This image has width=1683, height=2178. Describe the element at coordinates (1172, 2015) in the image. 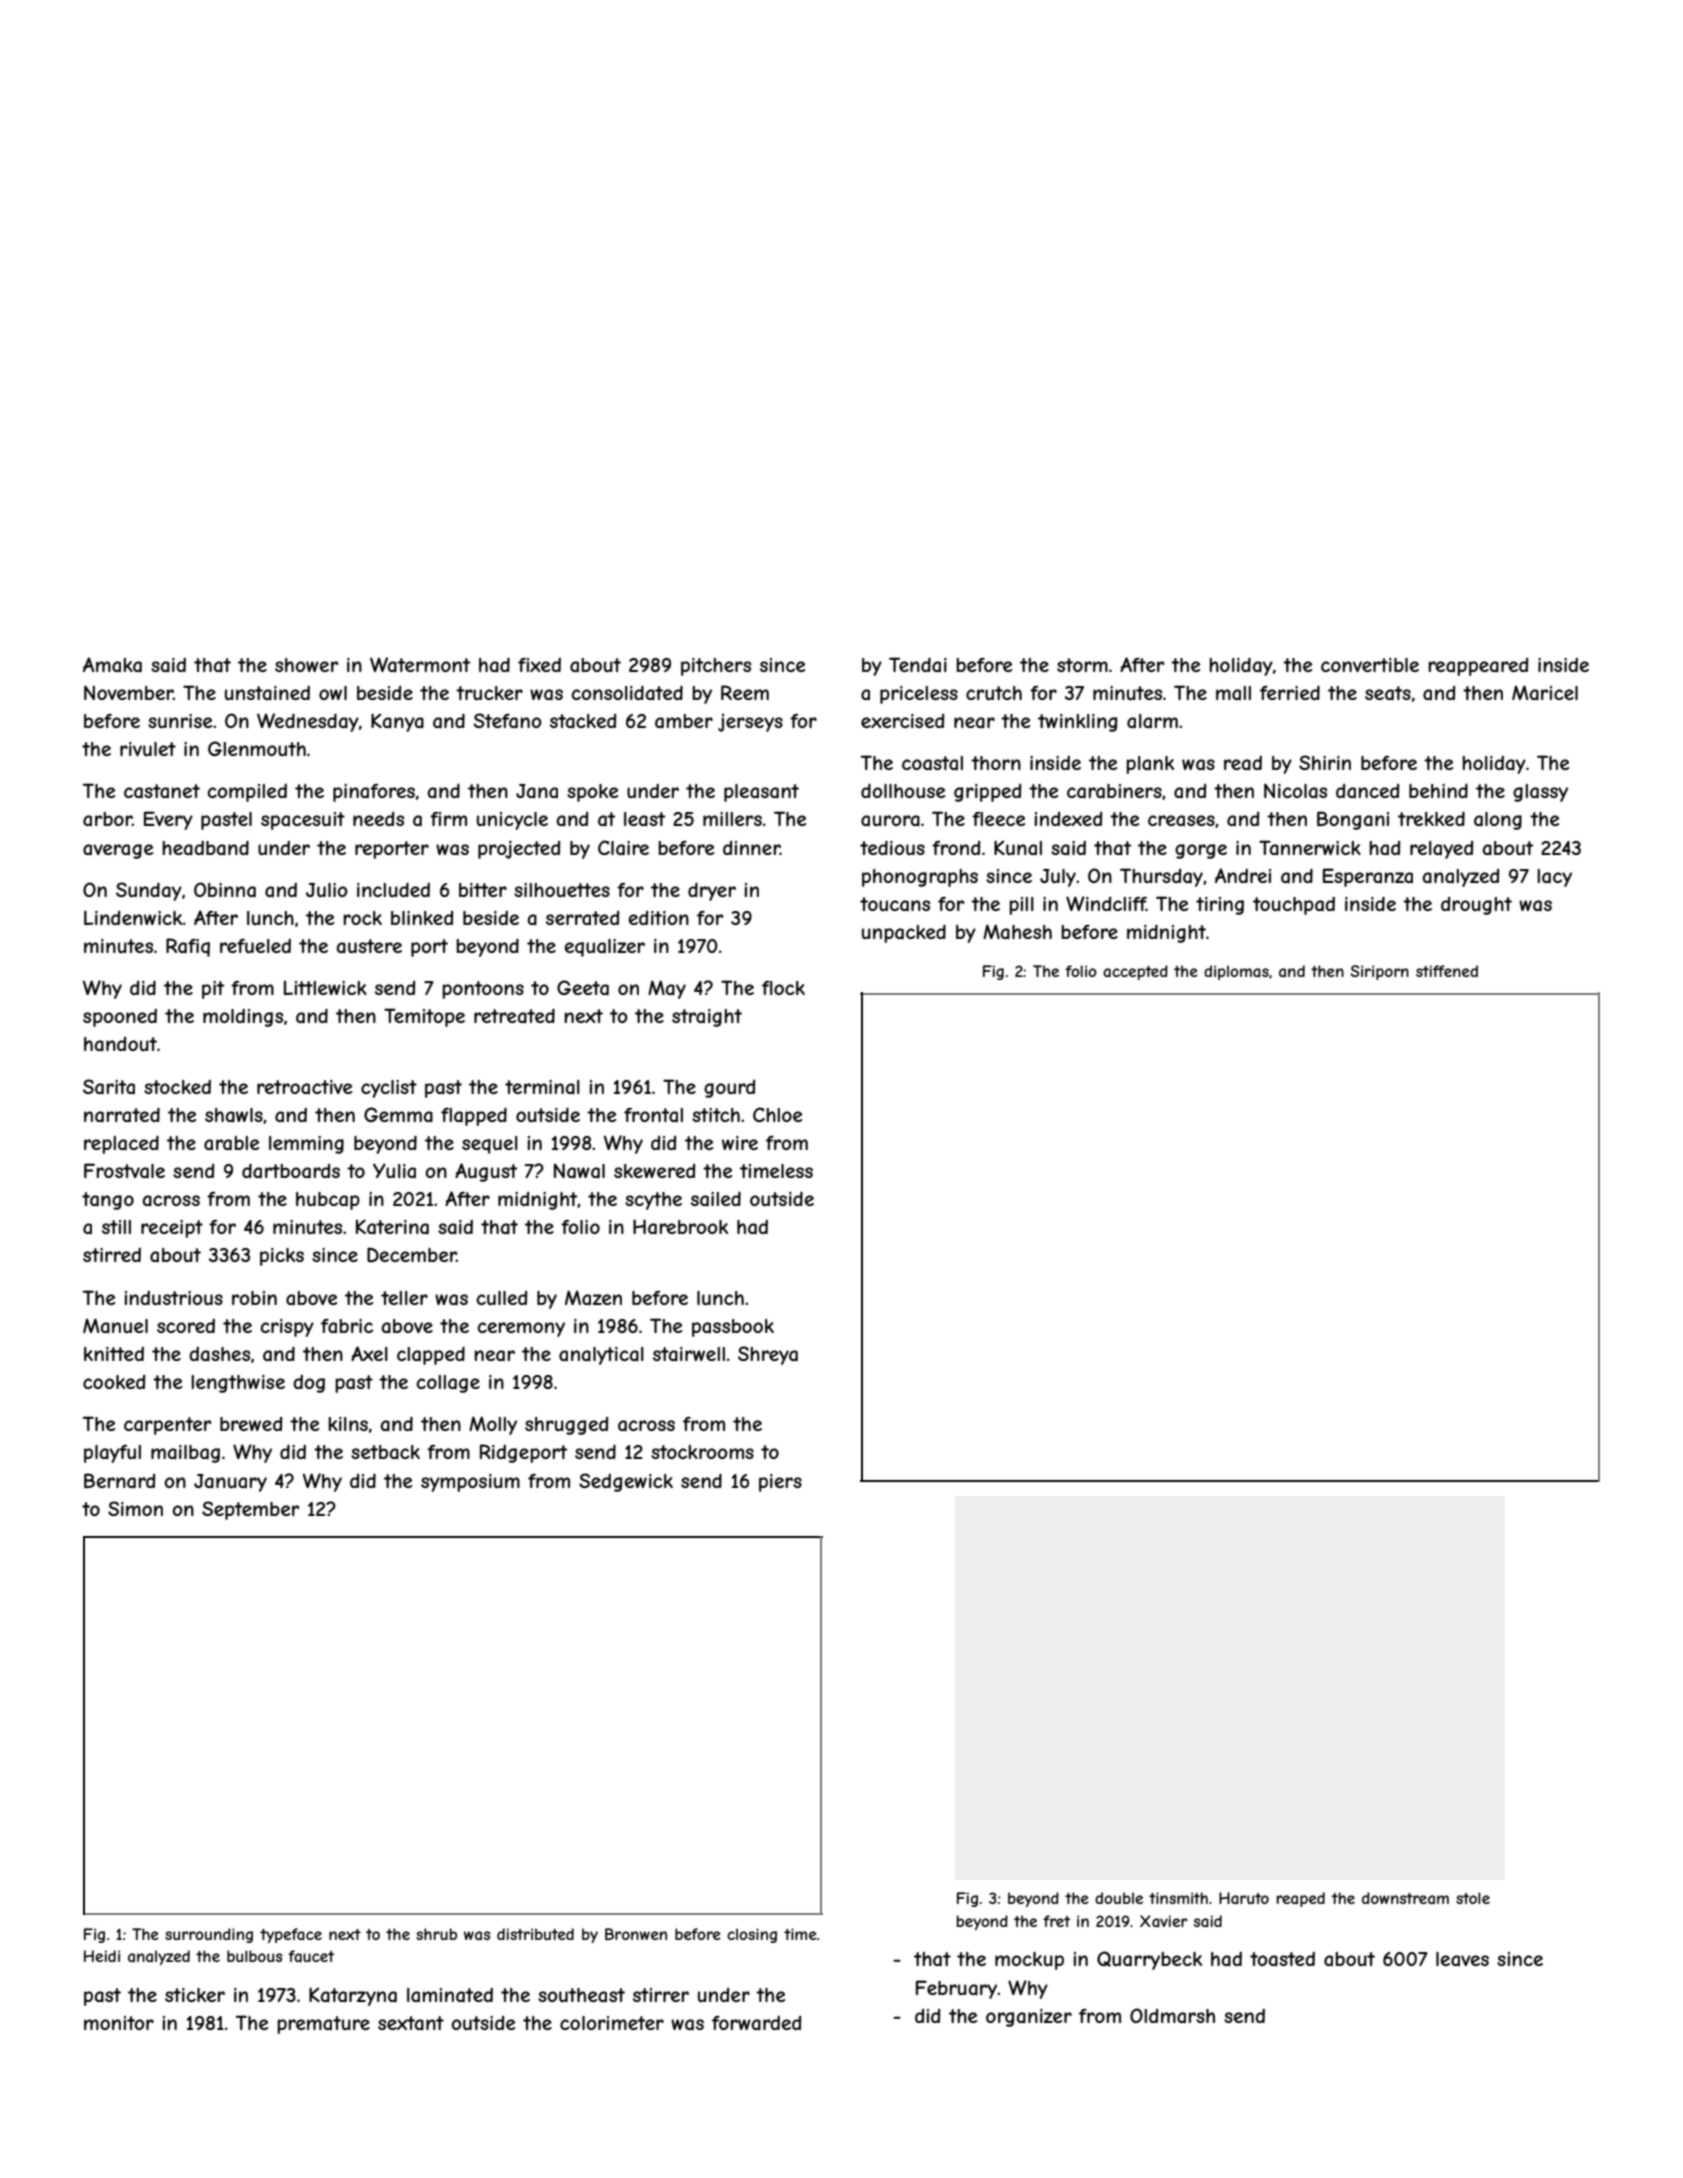

I see `Oldmarsh` at that location.
